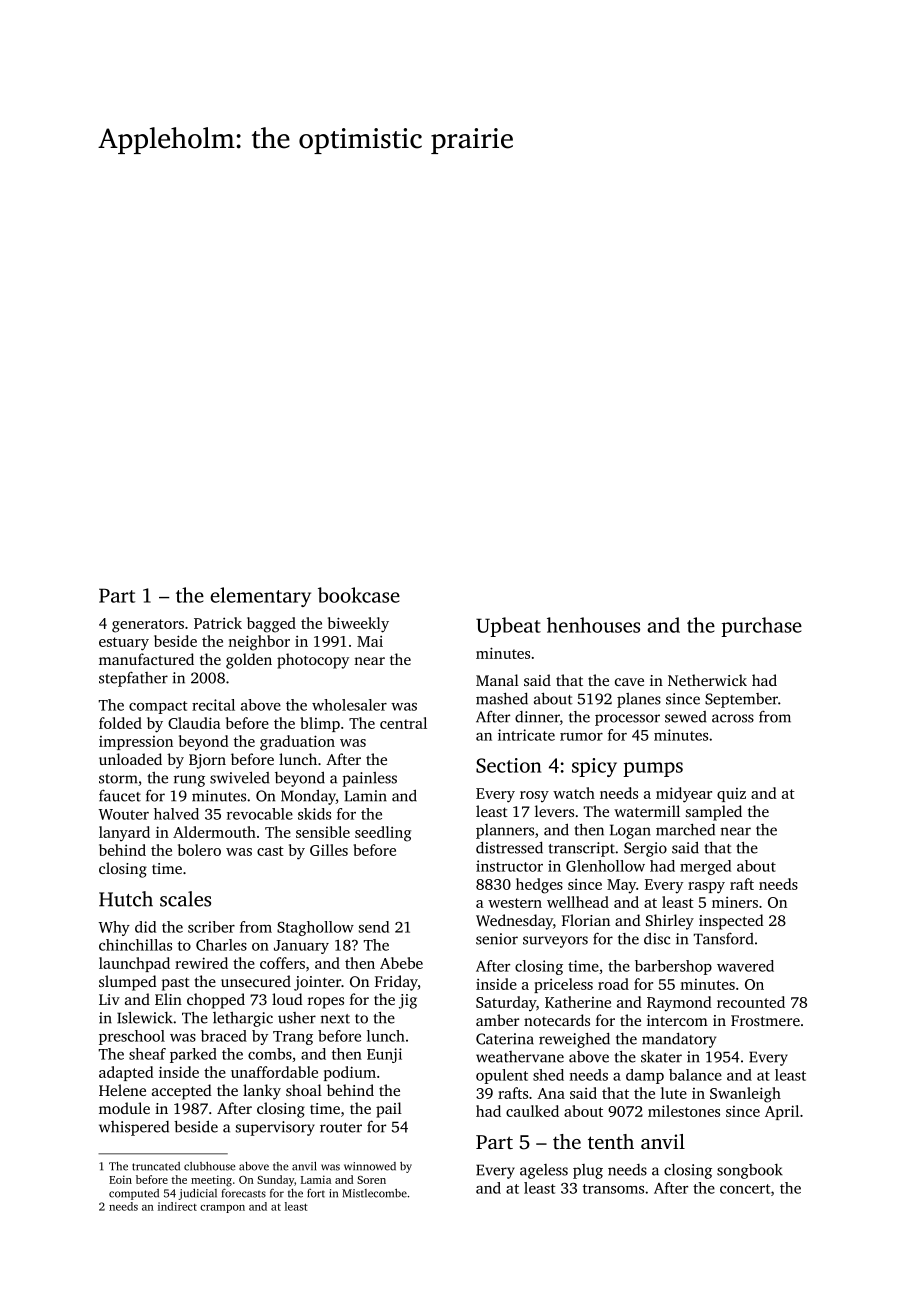 Image resolution: width=908 pixels, height=1316 pixels. Describe the element at coordinates (374, 1193) in the page. I see `Mistlecombe` at that location.
